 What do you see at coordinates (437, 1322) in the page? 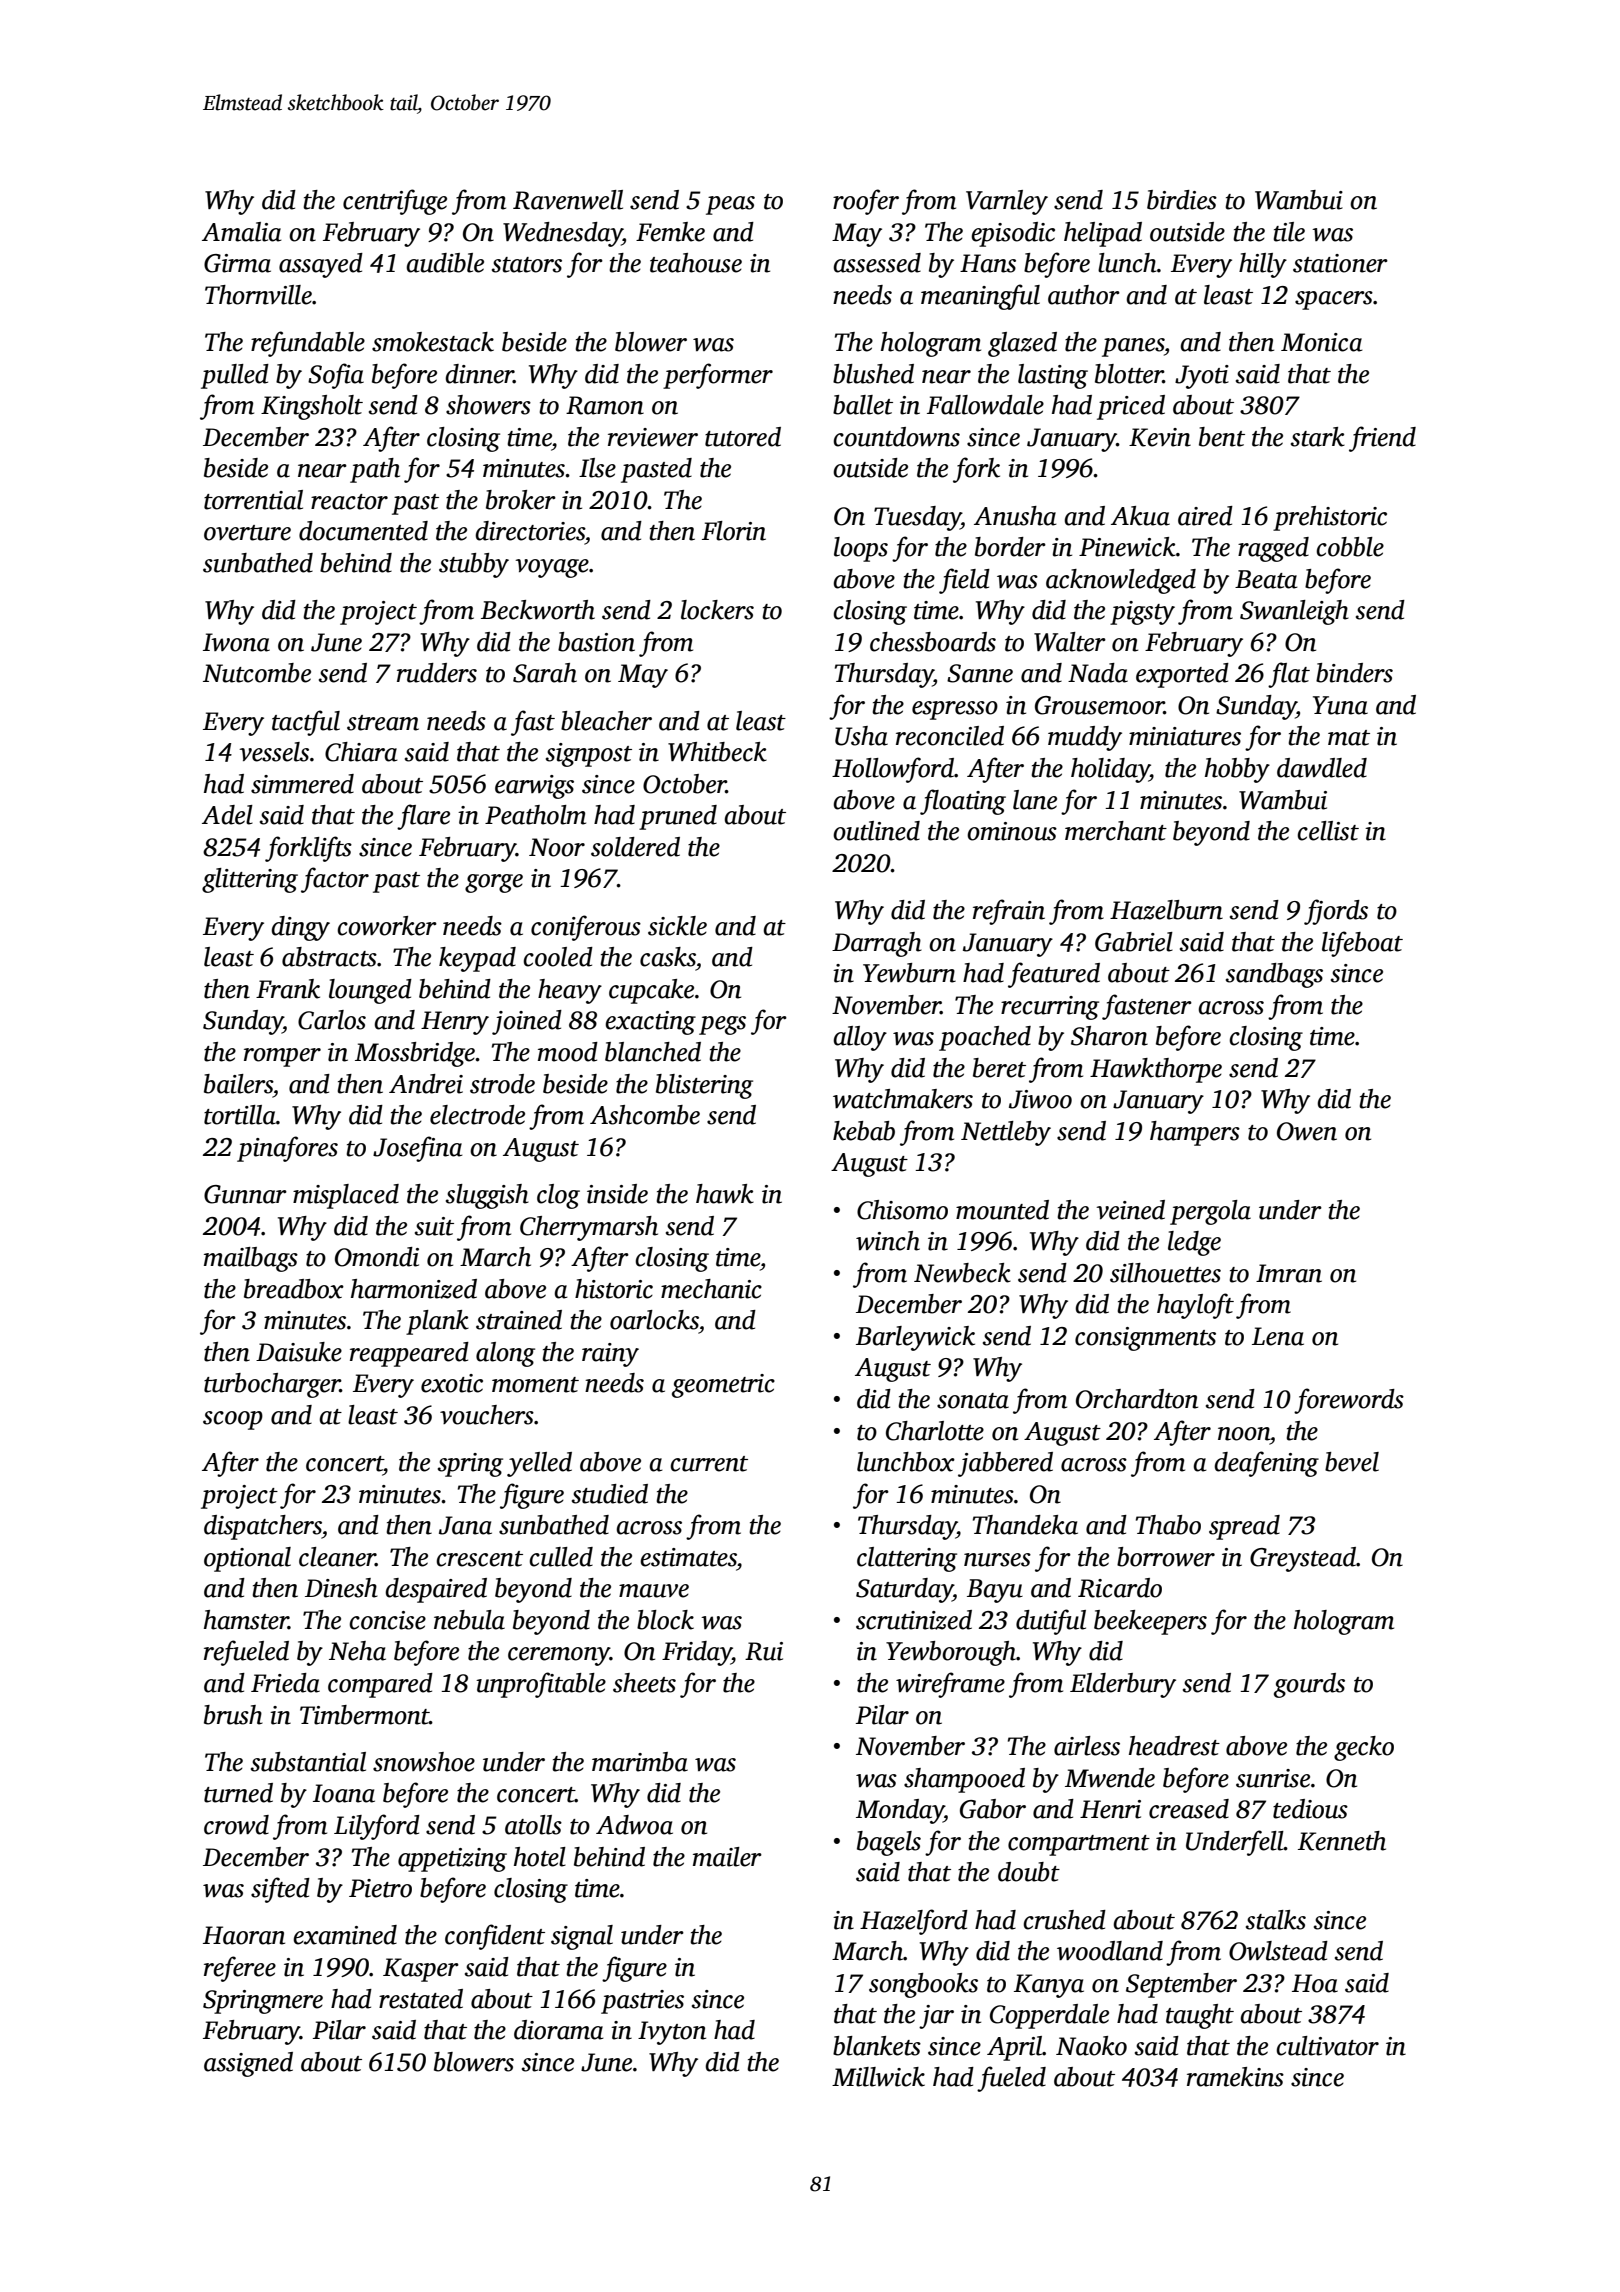
I see `plank` at bounding box center [437, 1322].
